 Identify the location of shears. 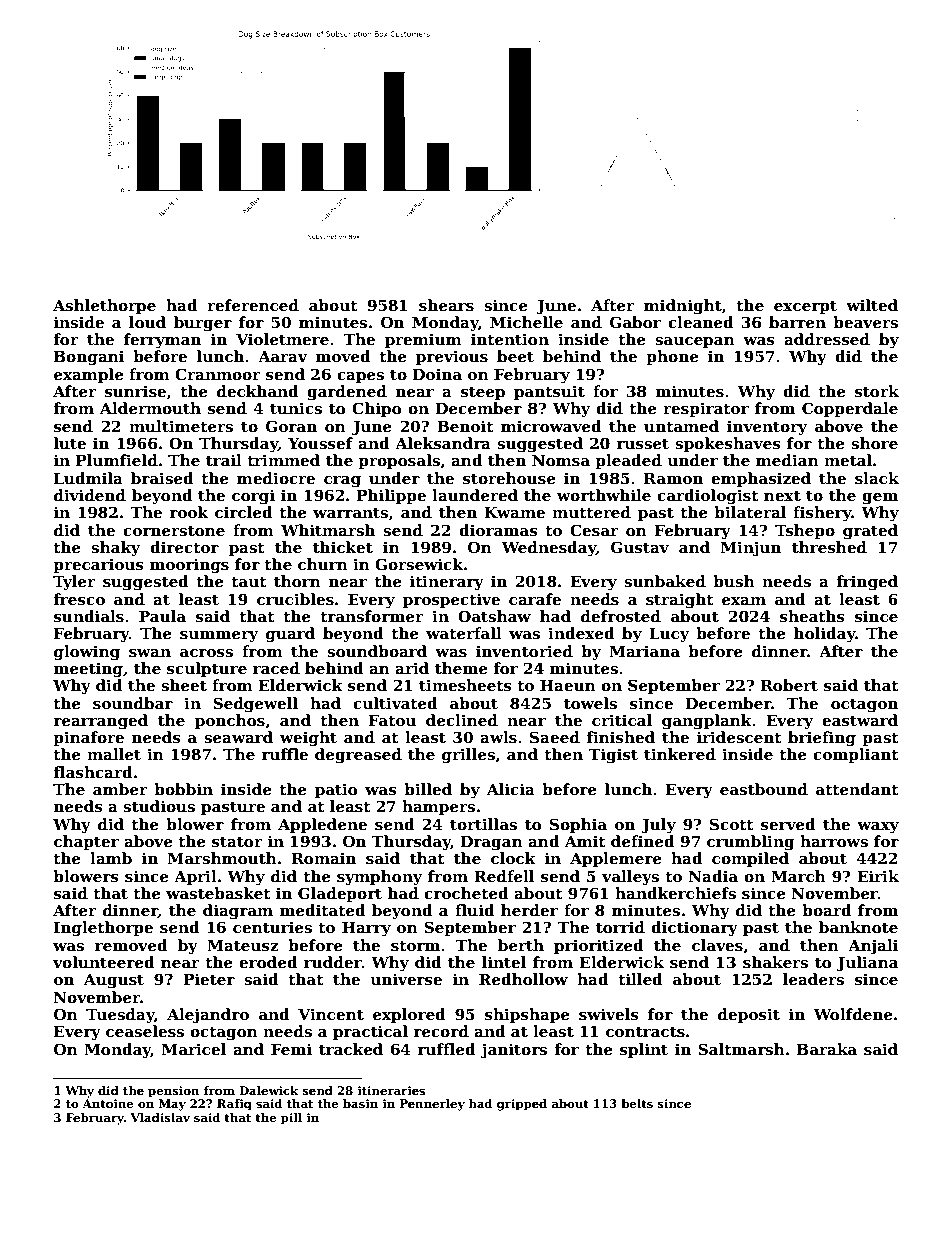
(446, 305).
